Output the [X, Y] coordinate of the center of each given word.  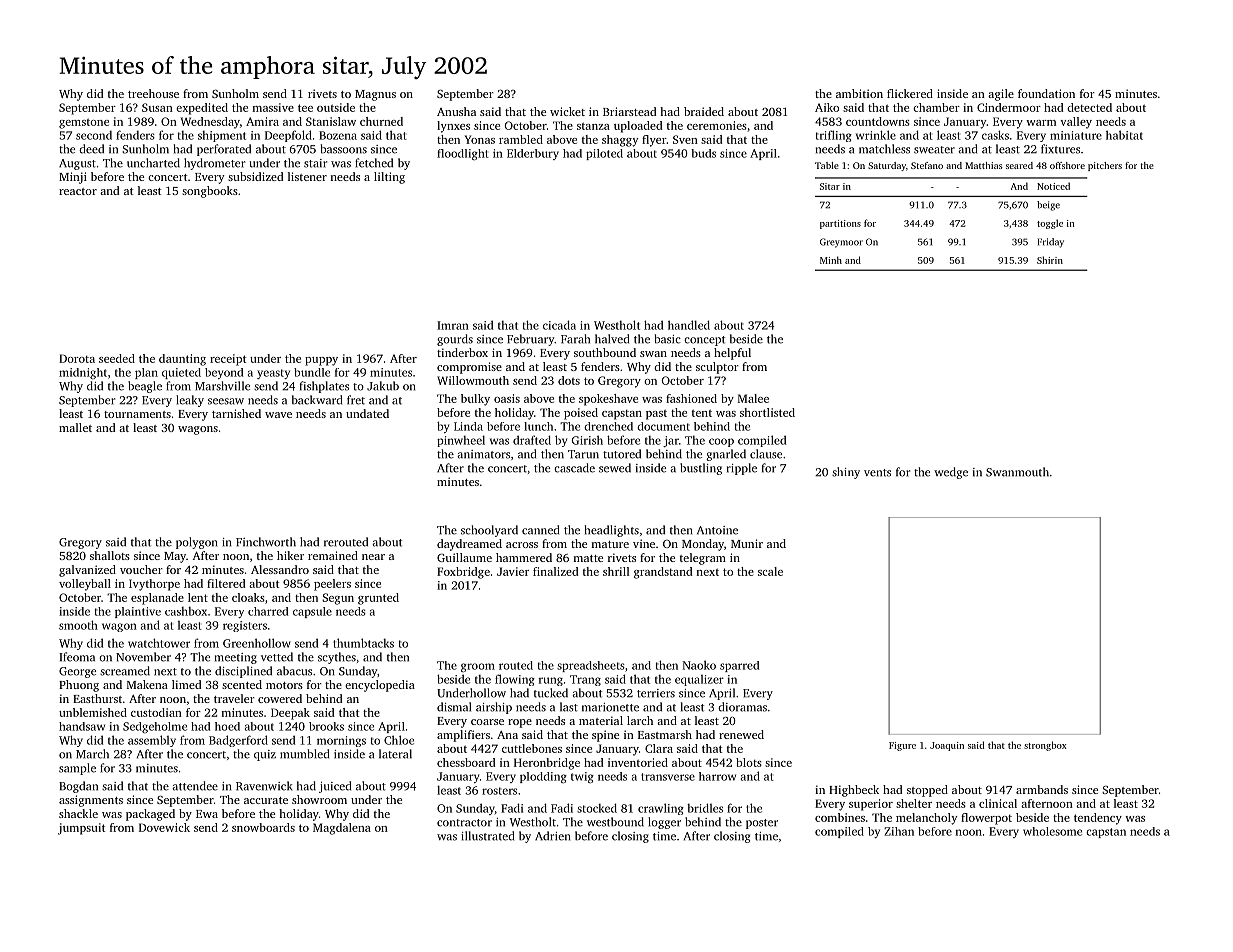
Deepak [290, 714]
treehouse [153, 93]
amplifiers [463, 736]
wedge [951, 473]
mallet [75, 427]
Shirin [1050, 260]
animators [483, 454]
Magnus [375, 95]
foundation [1046, 93]
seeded [117, 358]
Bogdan [78, 787]
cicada [559, 325]
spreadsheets [591, 666]
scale [770, 571]
